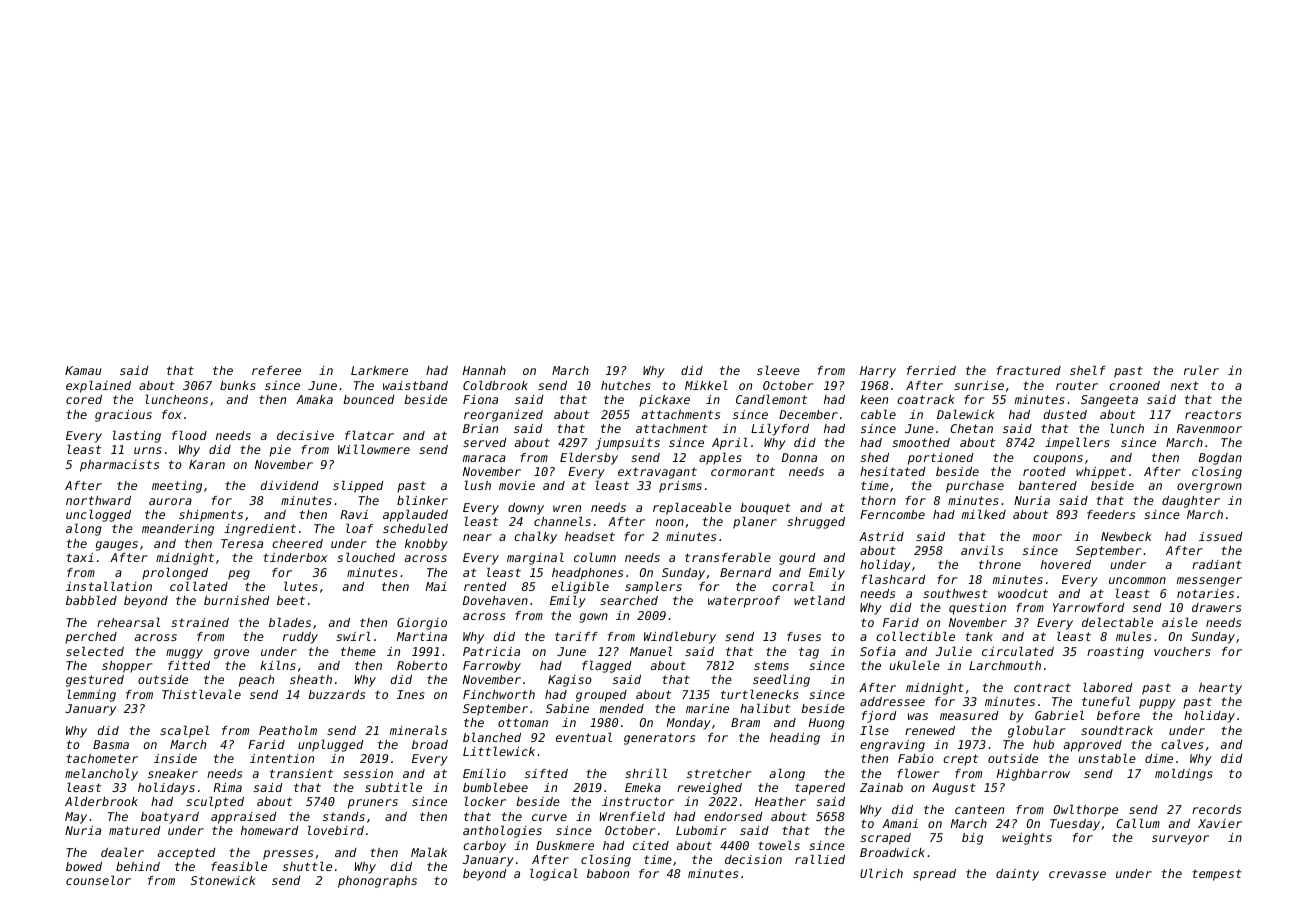 This document has width=1308, height=924. I want to click on hutches, so click(626, 385).
